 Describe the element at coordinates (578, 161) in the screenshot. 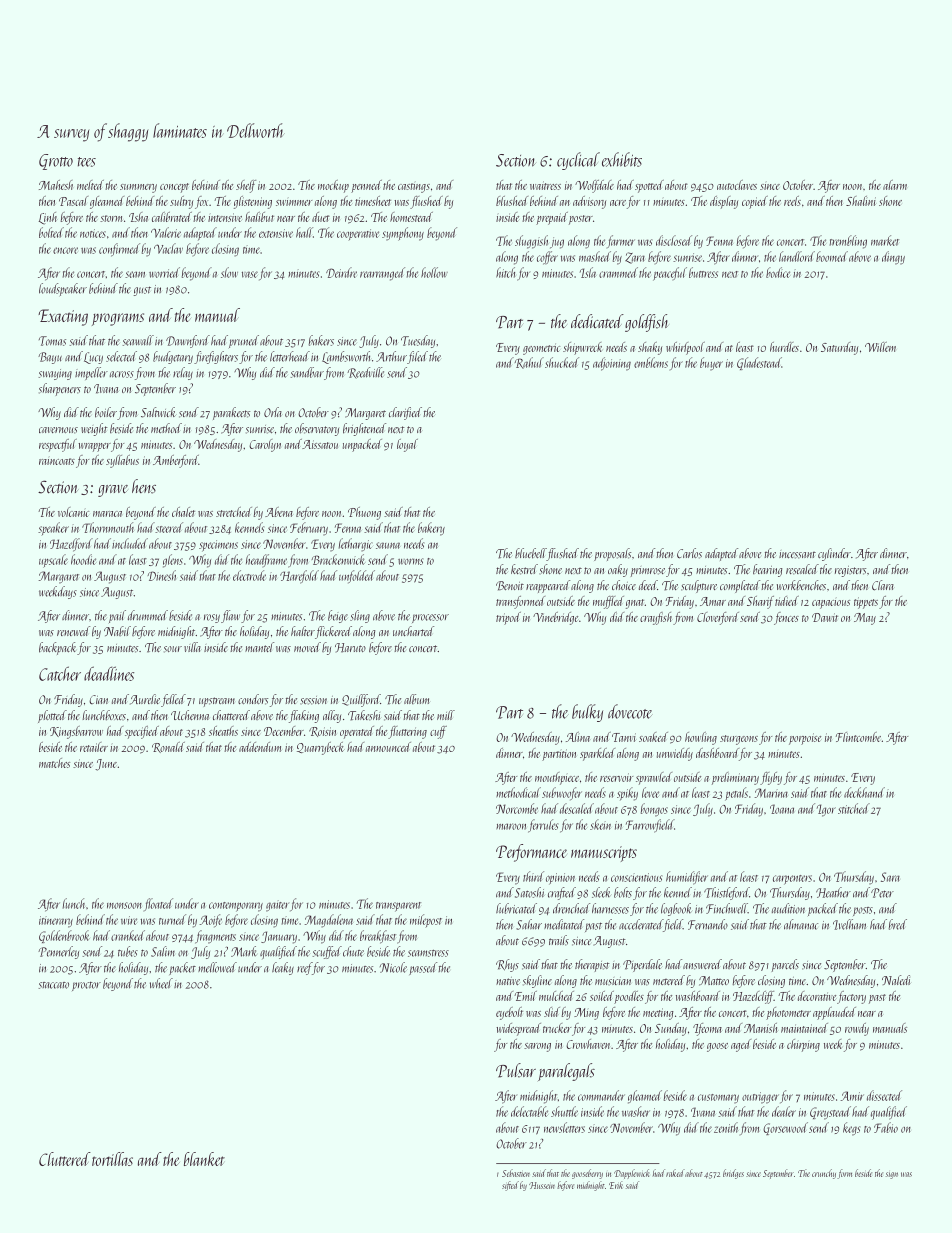

I see `cyclical` at that location.
